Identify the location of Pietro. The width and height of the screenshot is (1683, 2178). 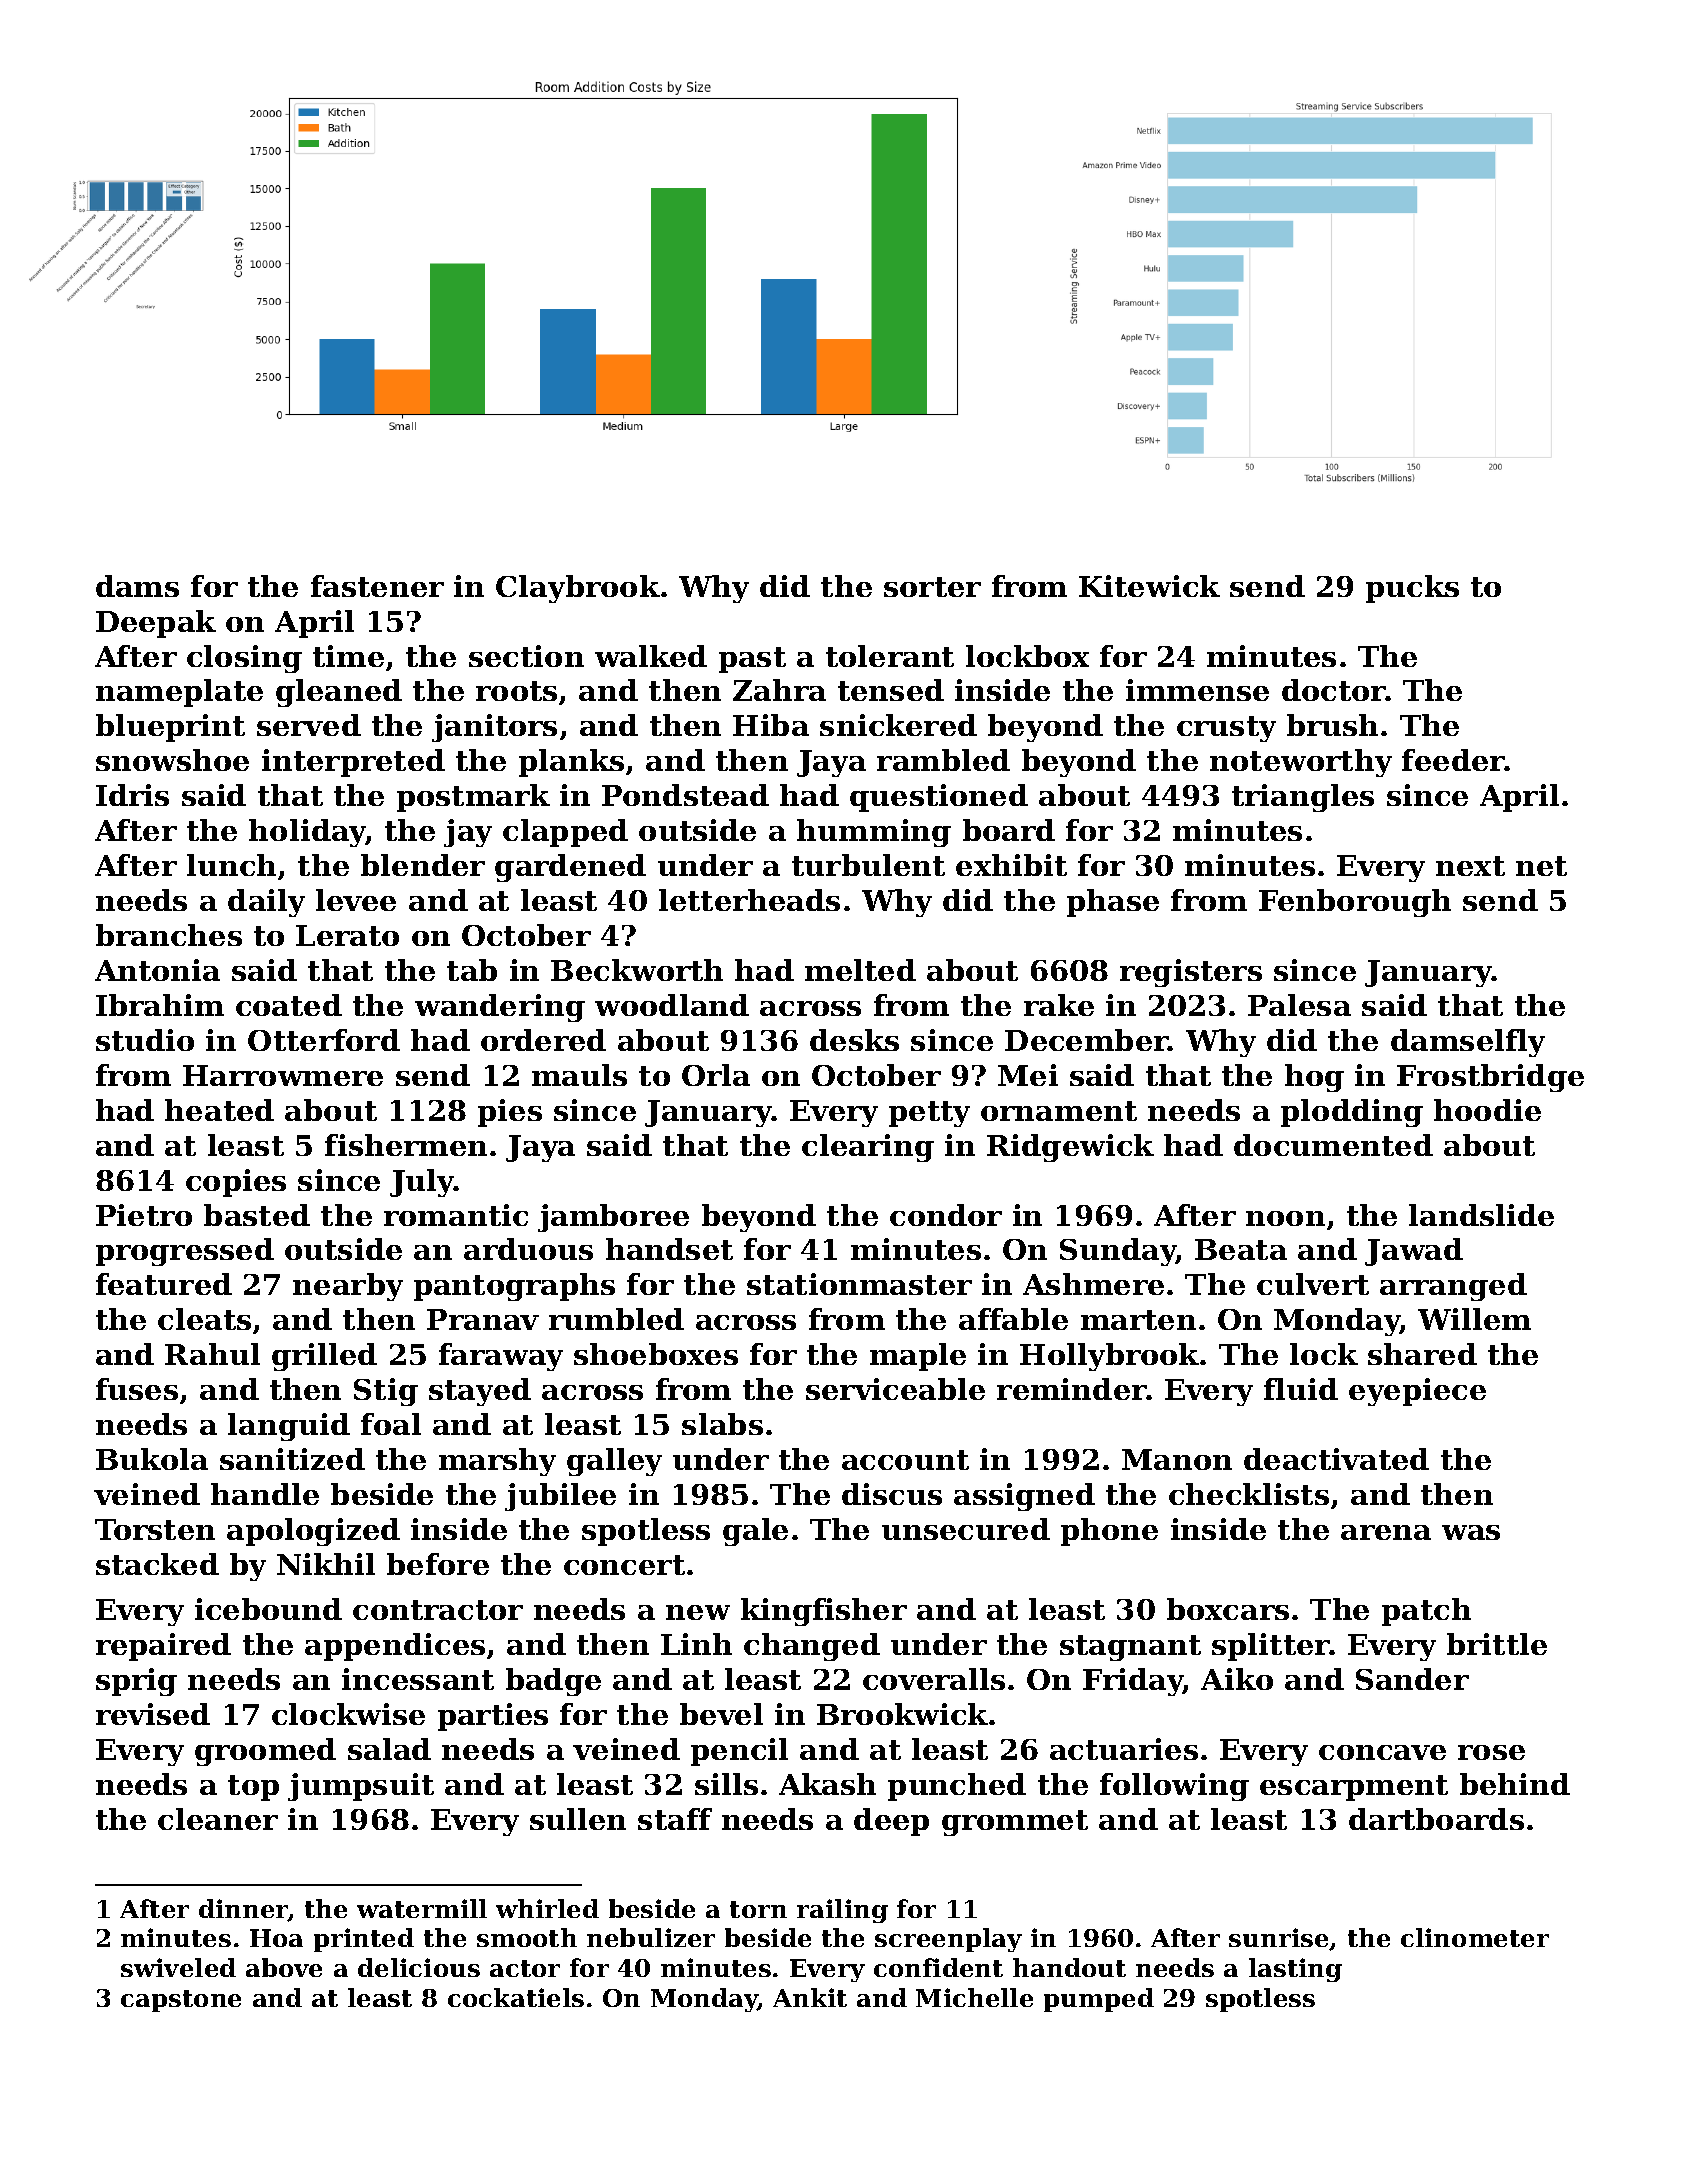
(144, 1215).
